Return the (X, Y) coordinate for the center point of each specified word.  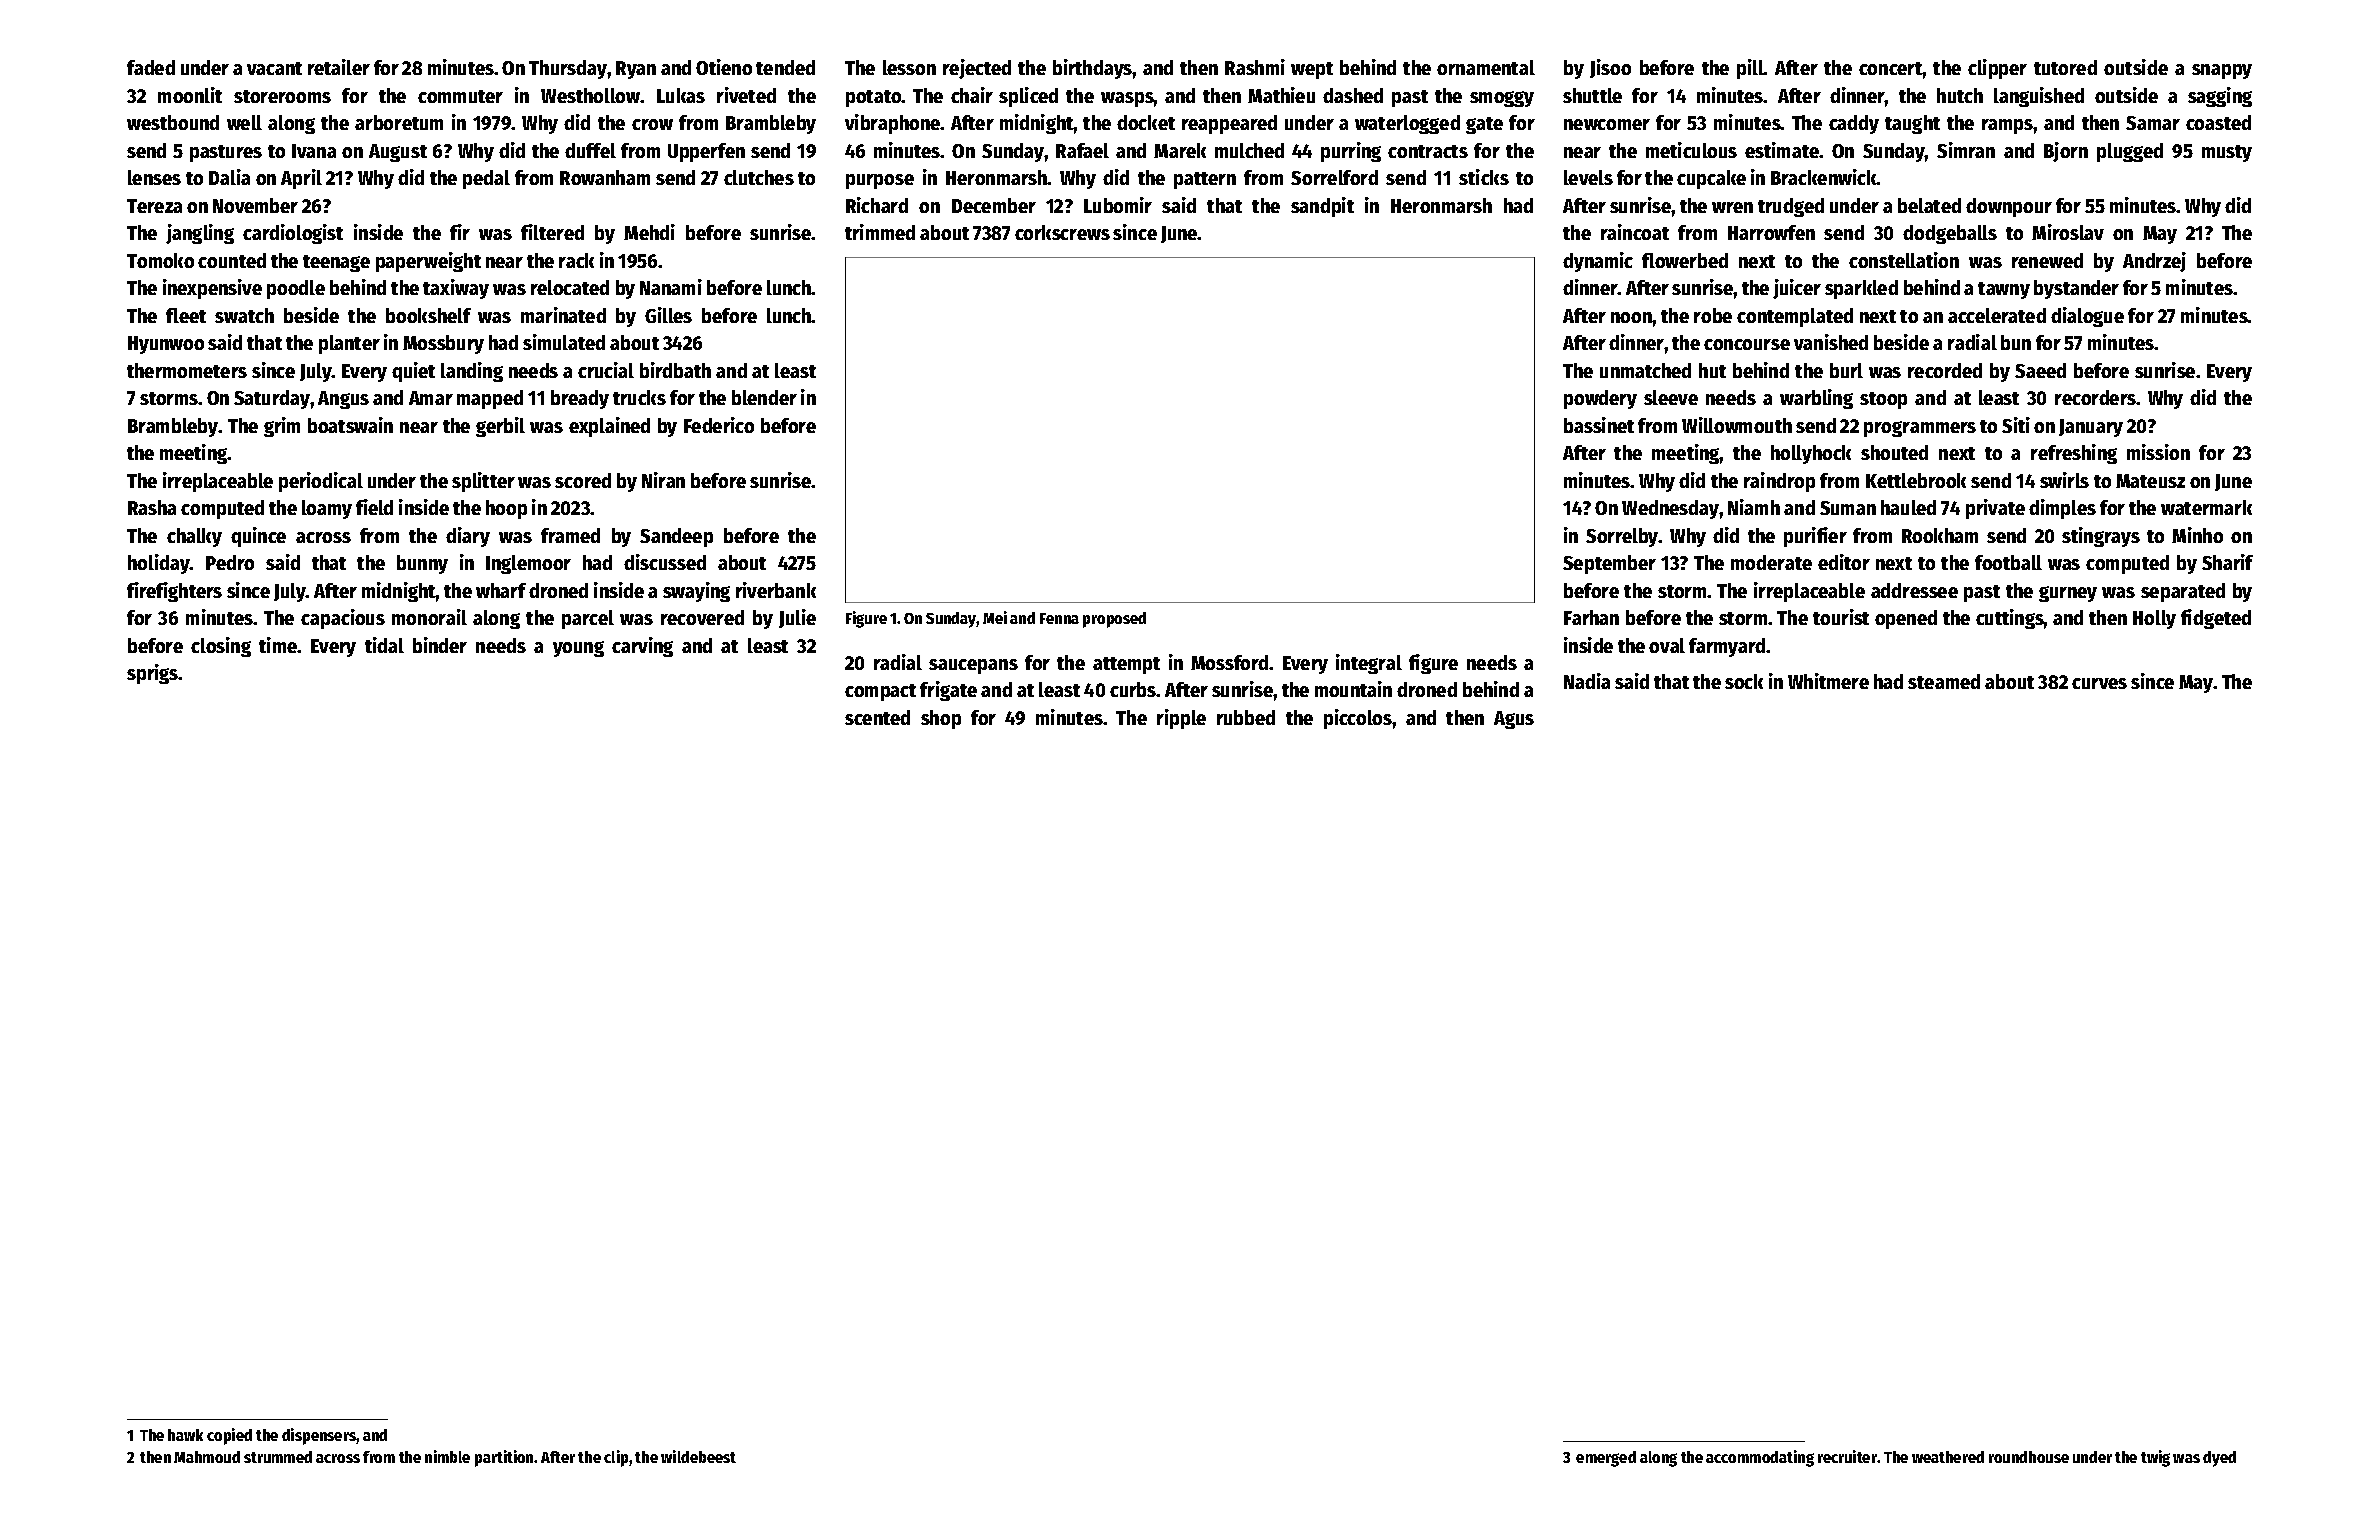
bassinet (1599, 425)
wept (1312, 70)
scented (877, 717)
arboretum (399, 122)
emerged (1606, 1459)
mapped (490, 399)
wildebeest (698, 1456)
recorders (2095, 397)
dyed (2219, 1459)
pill (1750, 69)
